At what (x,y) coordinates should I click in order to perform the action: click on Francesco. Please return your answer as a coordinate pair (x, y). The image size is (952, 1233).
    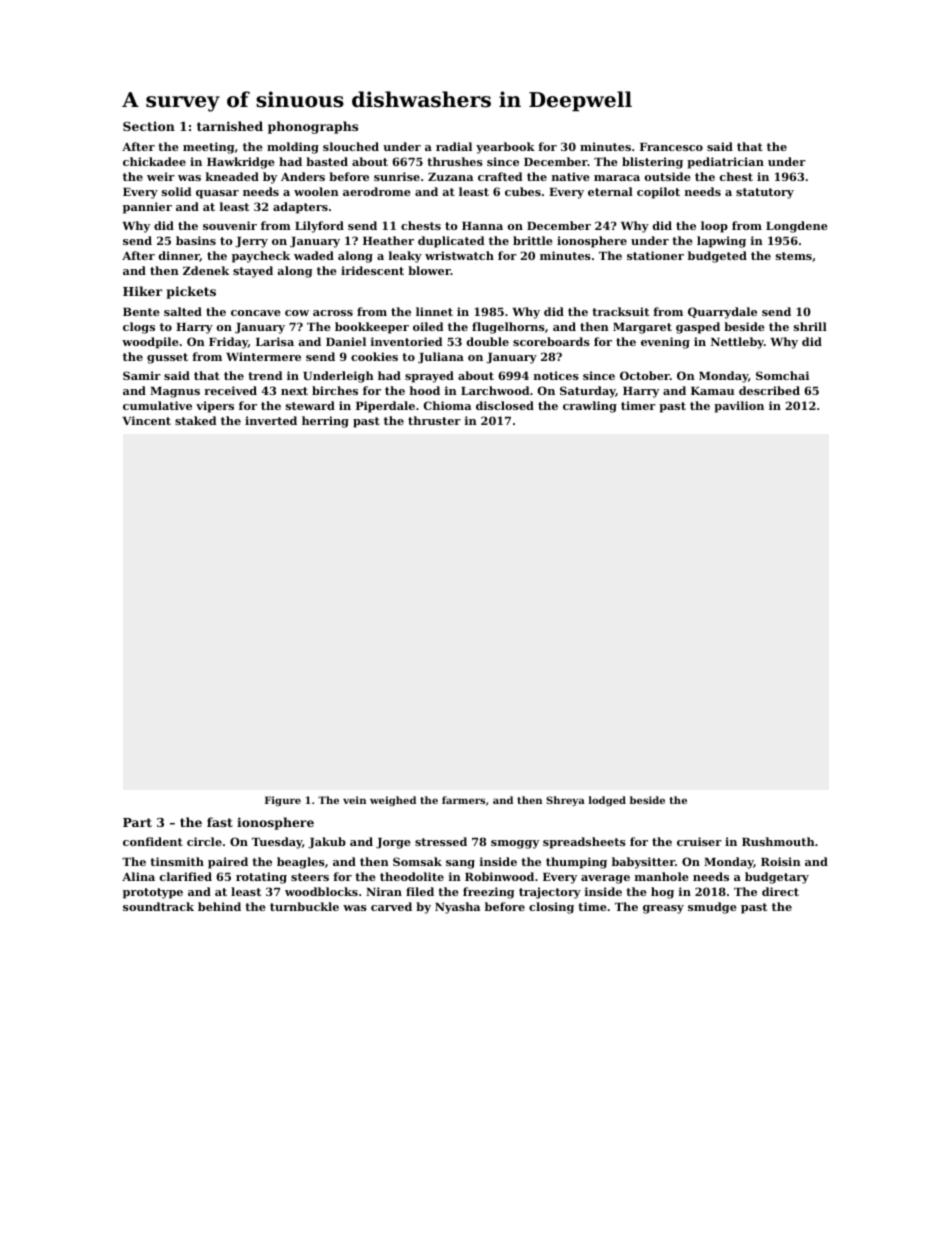
    Looking at the image, I should click on (671, 147).
